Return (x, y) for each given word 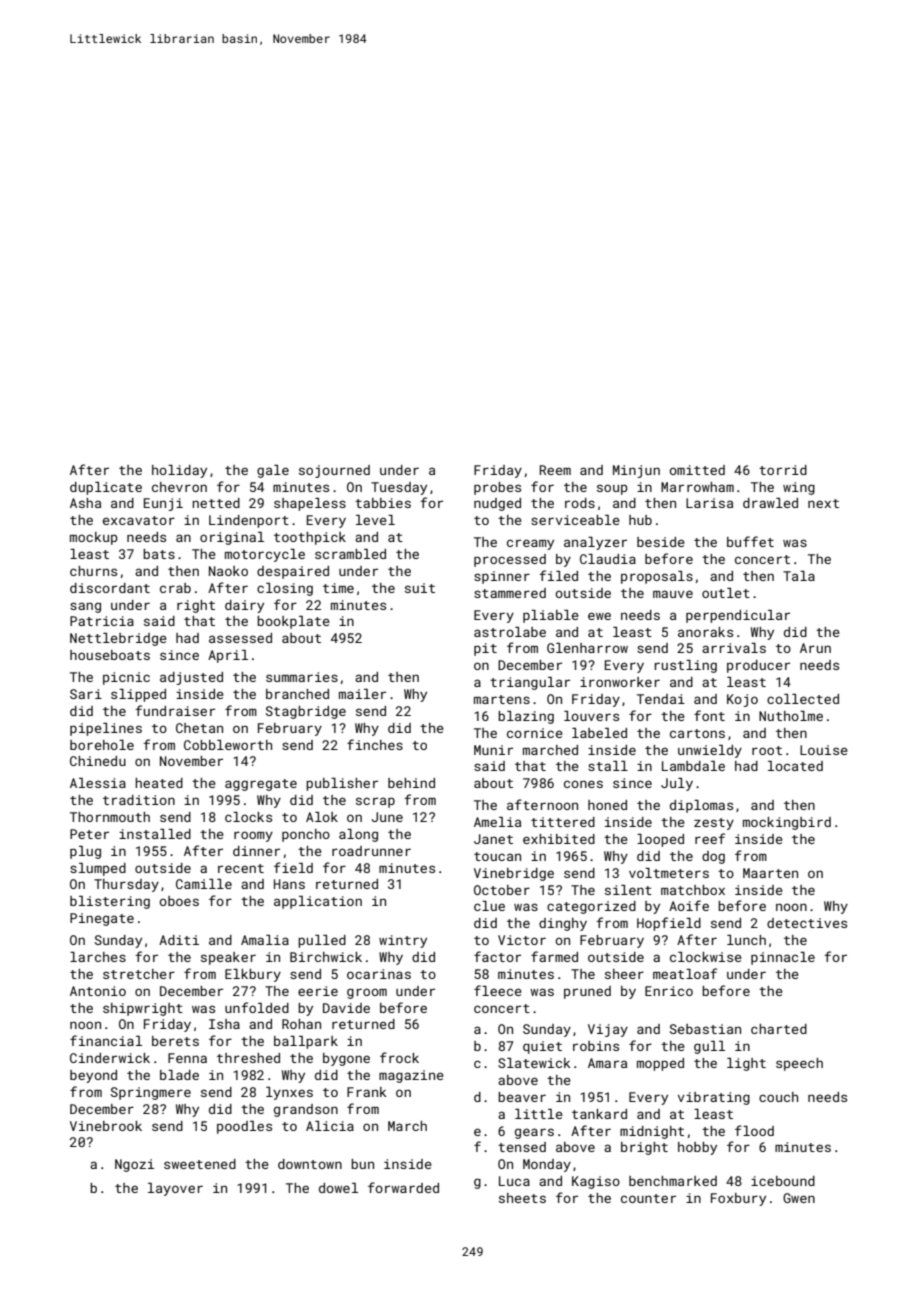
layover (175, 1189)
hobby (697, 1148)
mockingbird (787, 823)
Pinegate (102, 919)
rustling (686, 666)
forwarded (403, 1187)
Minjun (636, 471)
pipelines (106, 729)
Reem (555, 470)
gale (273, 471)
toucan (497, 856)
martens (502, 699)
